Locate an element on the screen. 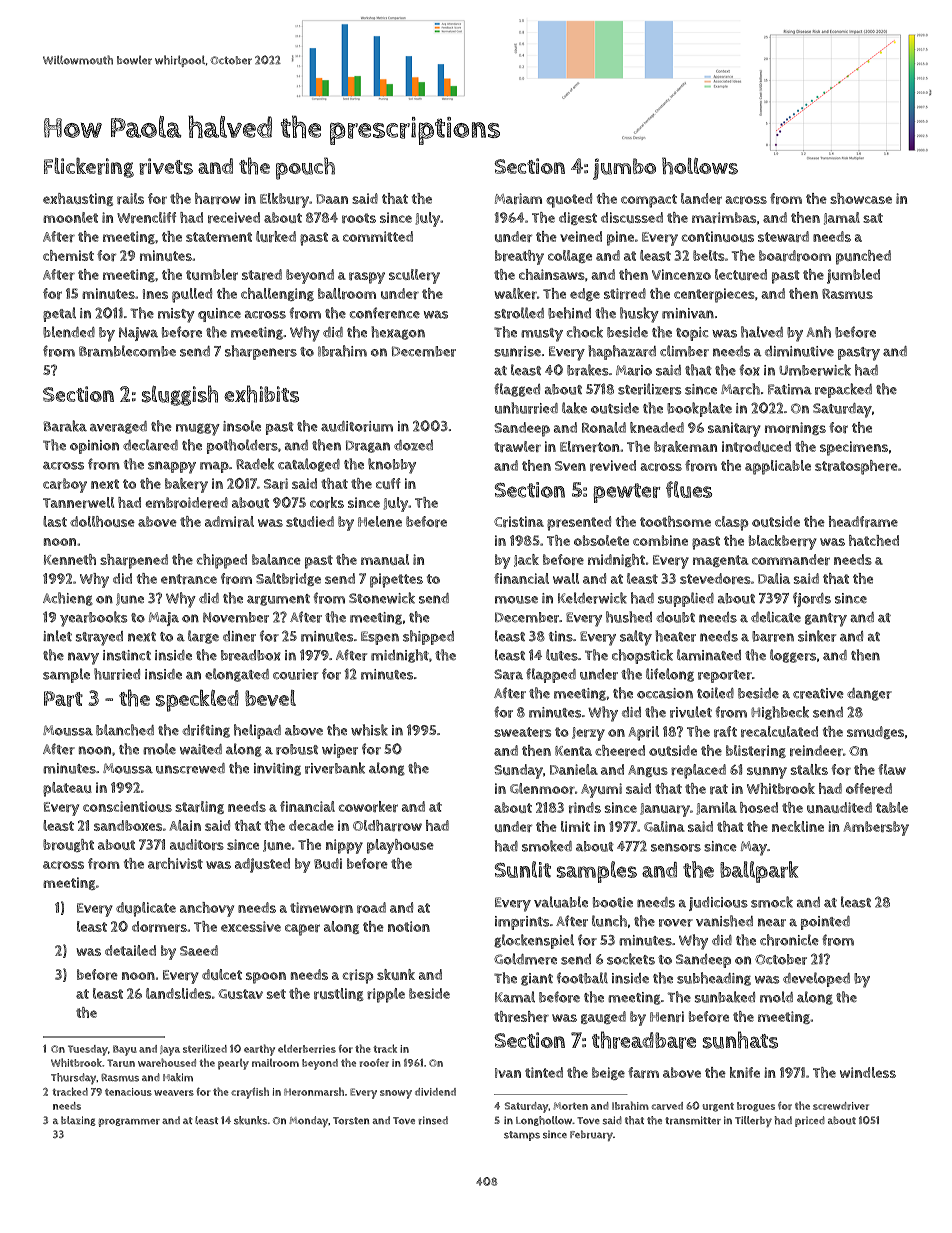 The height and width of the screenshot is (1233, 952). supplied is located at coordinates (686, 599).
